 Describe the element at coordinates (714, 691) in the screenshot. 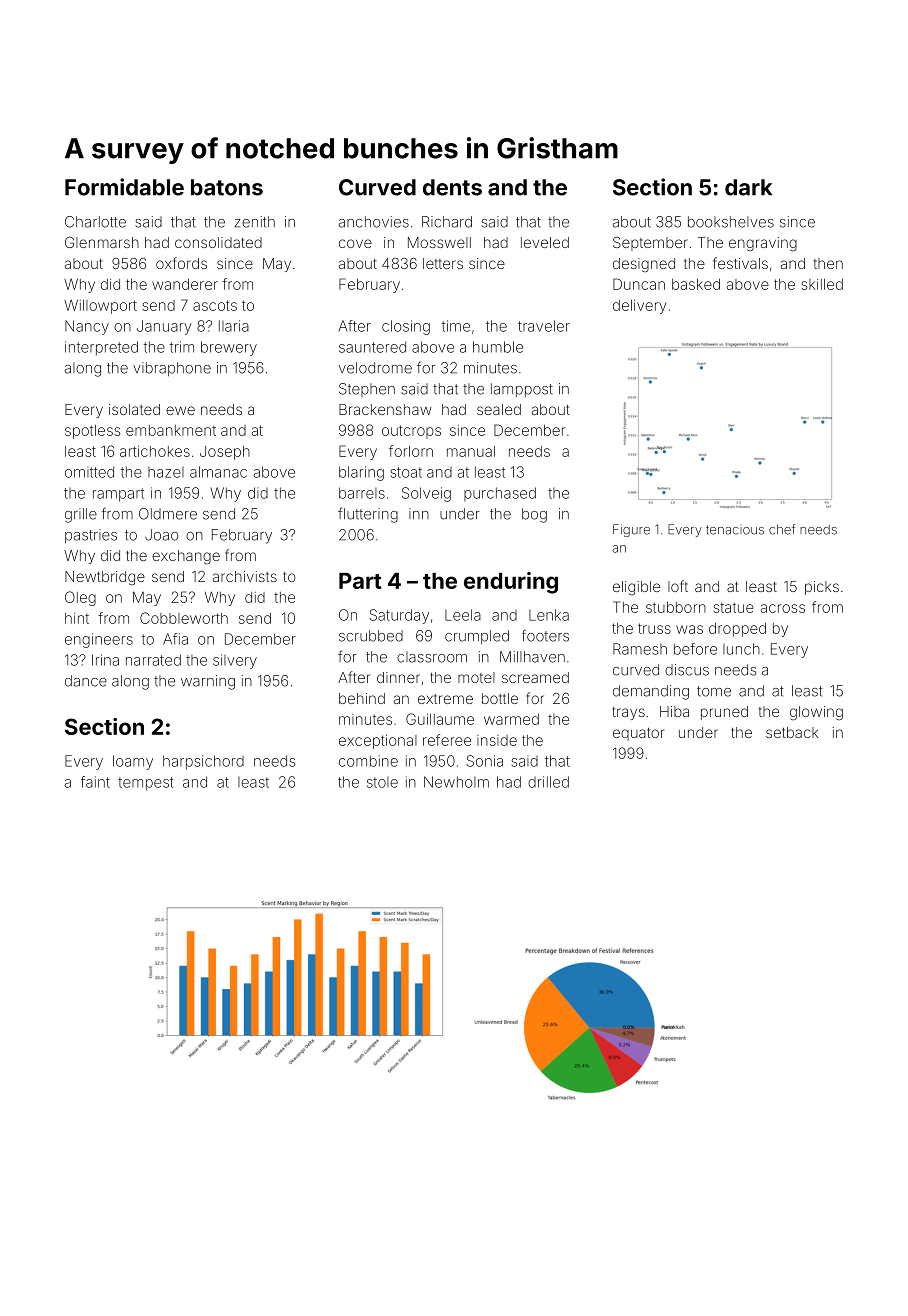

I see `tome` at that location.
